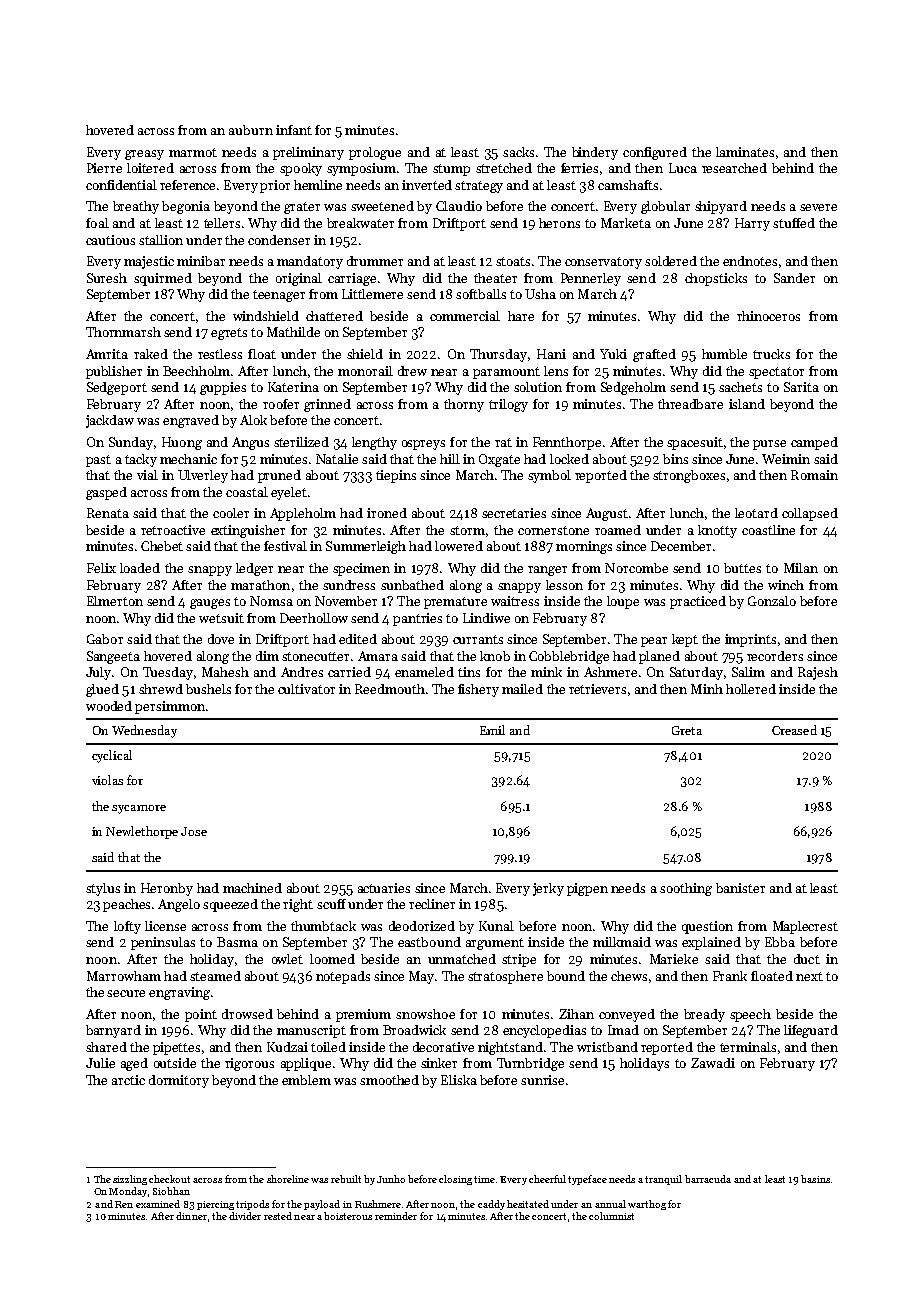 This image has height=1308, width=924. Describe the element at coordinates (814, 443) in the image. I see `camped` at that location.
